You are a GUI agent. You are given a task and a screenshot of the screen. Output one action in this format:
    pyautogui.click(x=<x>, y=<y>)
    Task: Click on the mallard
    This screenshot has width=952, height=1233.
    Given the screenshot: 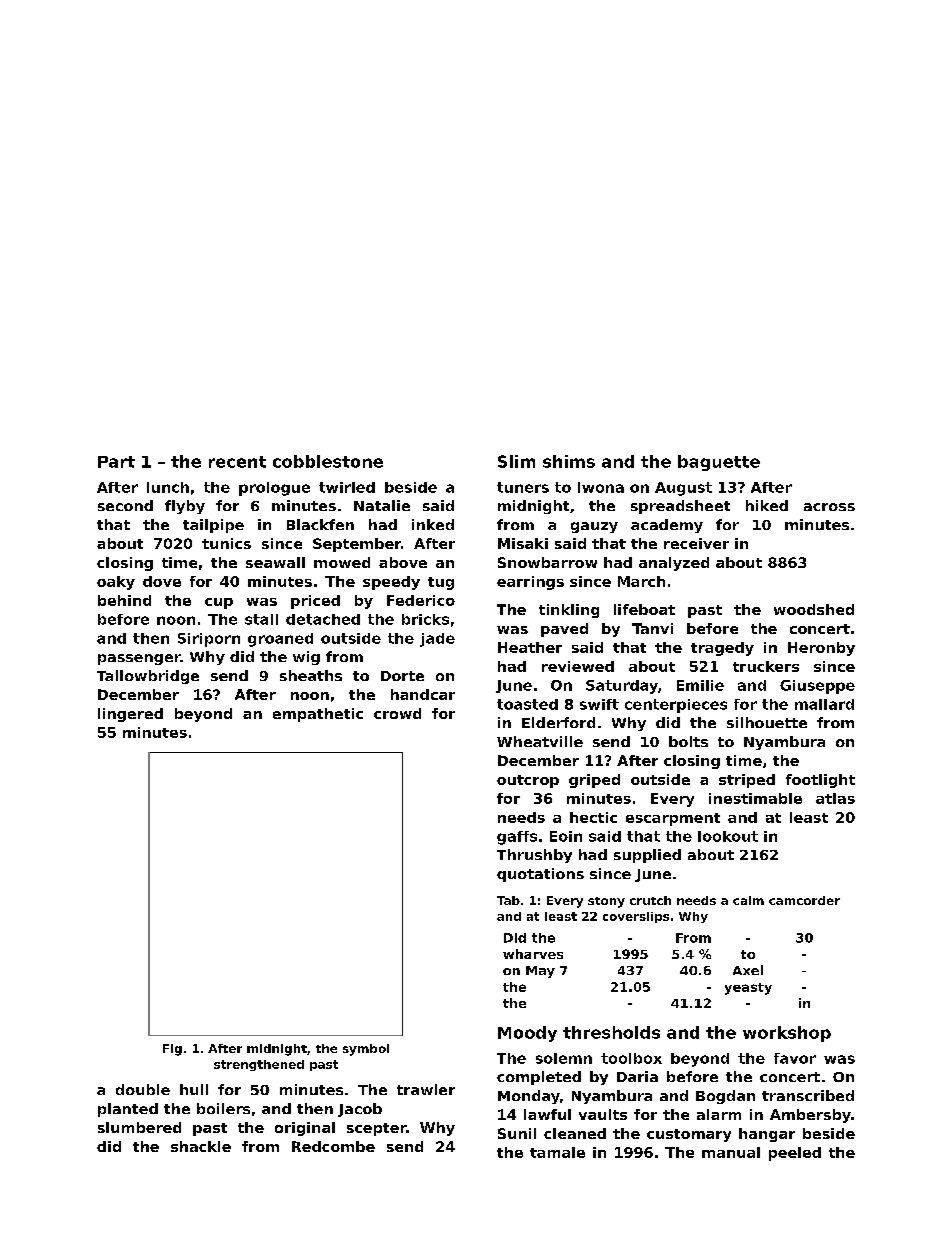 What is the action you would take?
    pyautogui.click(x=824, y=704)
